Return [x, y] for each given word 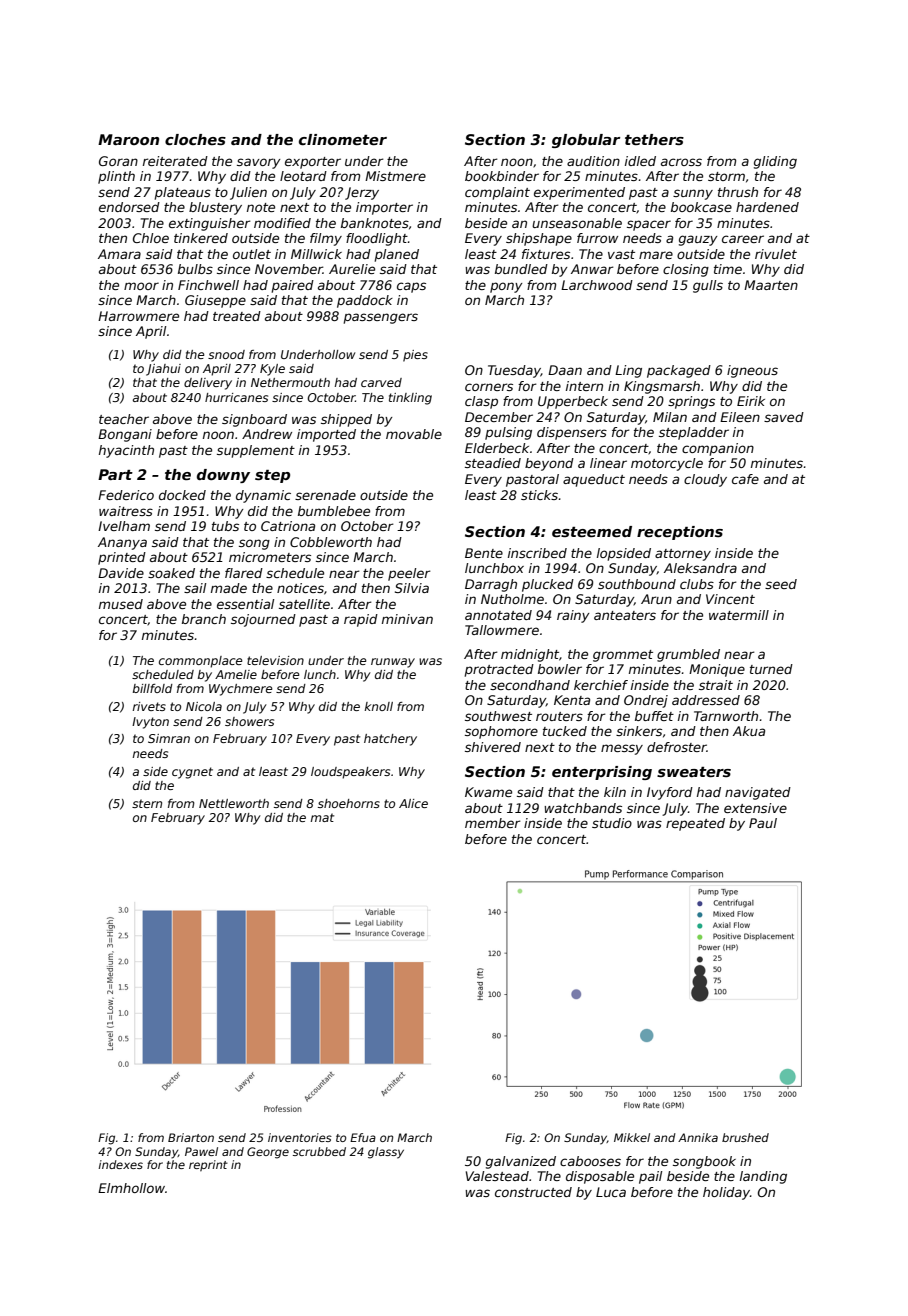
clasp [481, 402]
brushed [745, 1137]
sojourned [263, 620]
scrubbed [319, 1151]
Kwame [488, 792]
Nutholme [512, 599]
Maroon [128, 139]
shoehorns [349, 803]
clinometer [343, 139]
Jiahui [163, 370]
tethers [654, 139]
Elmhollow [131, 1188]
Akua [749, 731]
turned [771, 669]
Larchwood [597, 285]
